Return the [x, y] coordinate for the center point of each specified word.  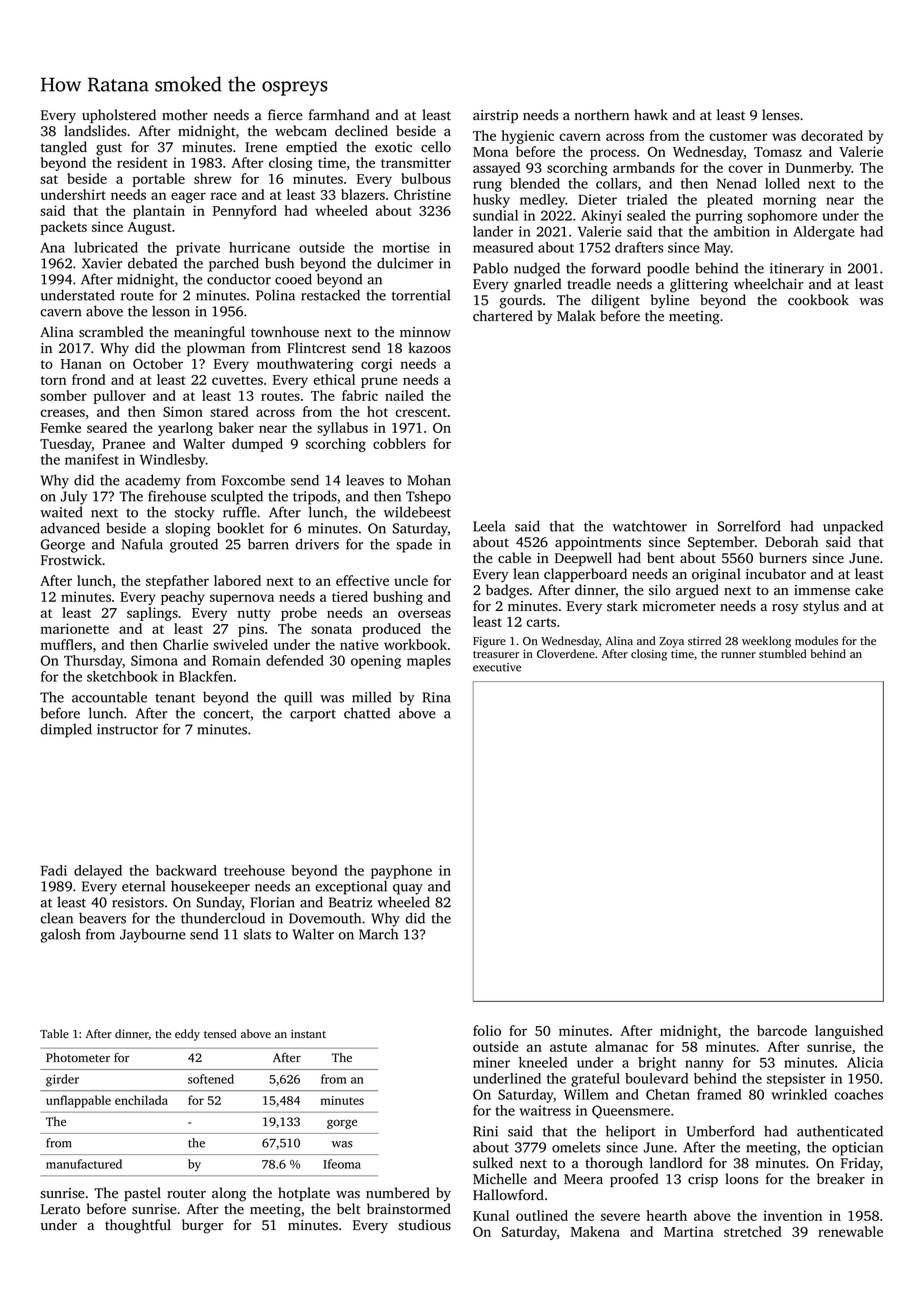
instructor [127, 729]
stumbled [782, 653]
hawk [651, 114]
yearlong [185, 429]
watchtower [650, 526]
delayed [98, 872]
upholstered [119, 116]
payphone [401, 872]
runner [738, 655]
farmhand [339, 114]
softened [211, 1079]
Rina [437, 697]
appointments [598, 543]
